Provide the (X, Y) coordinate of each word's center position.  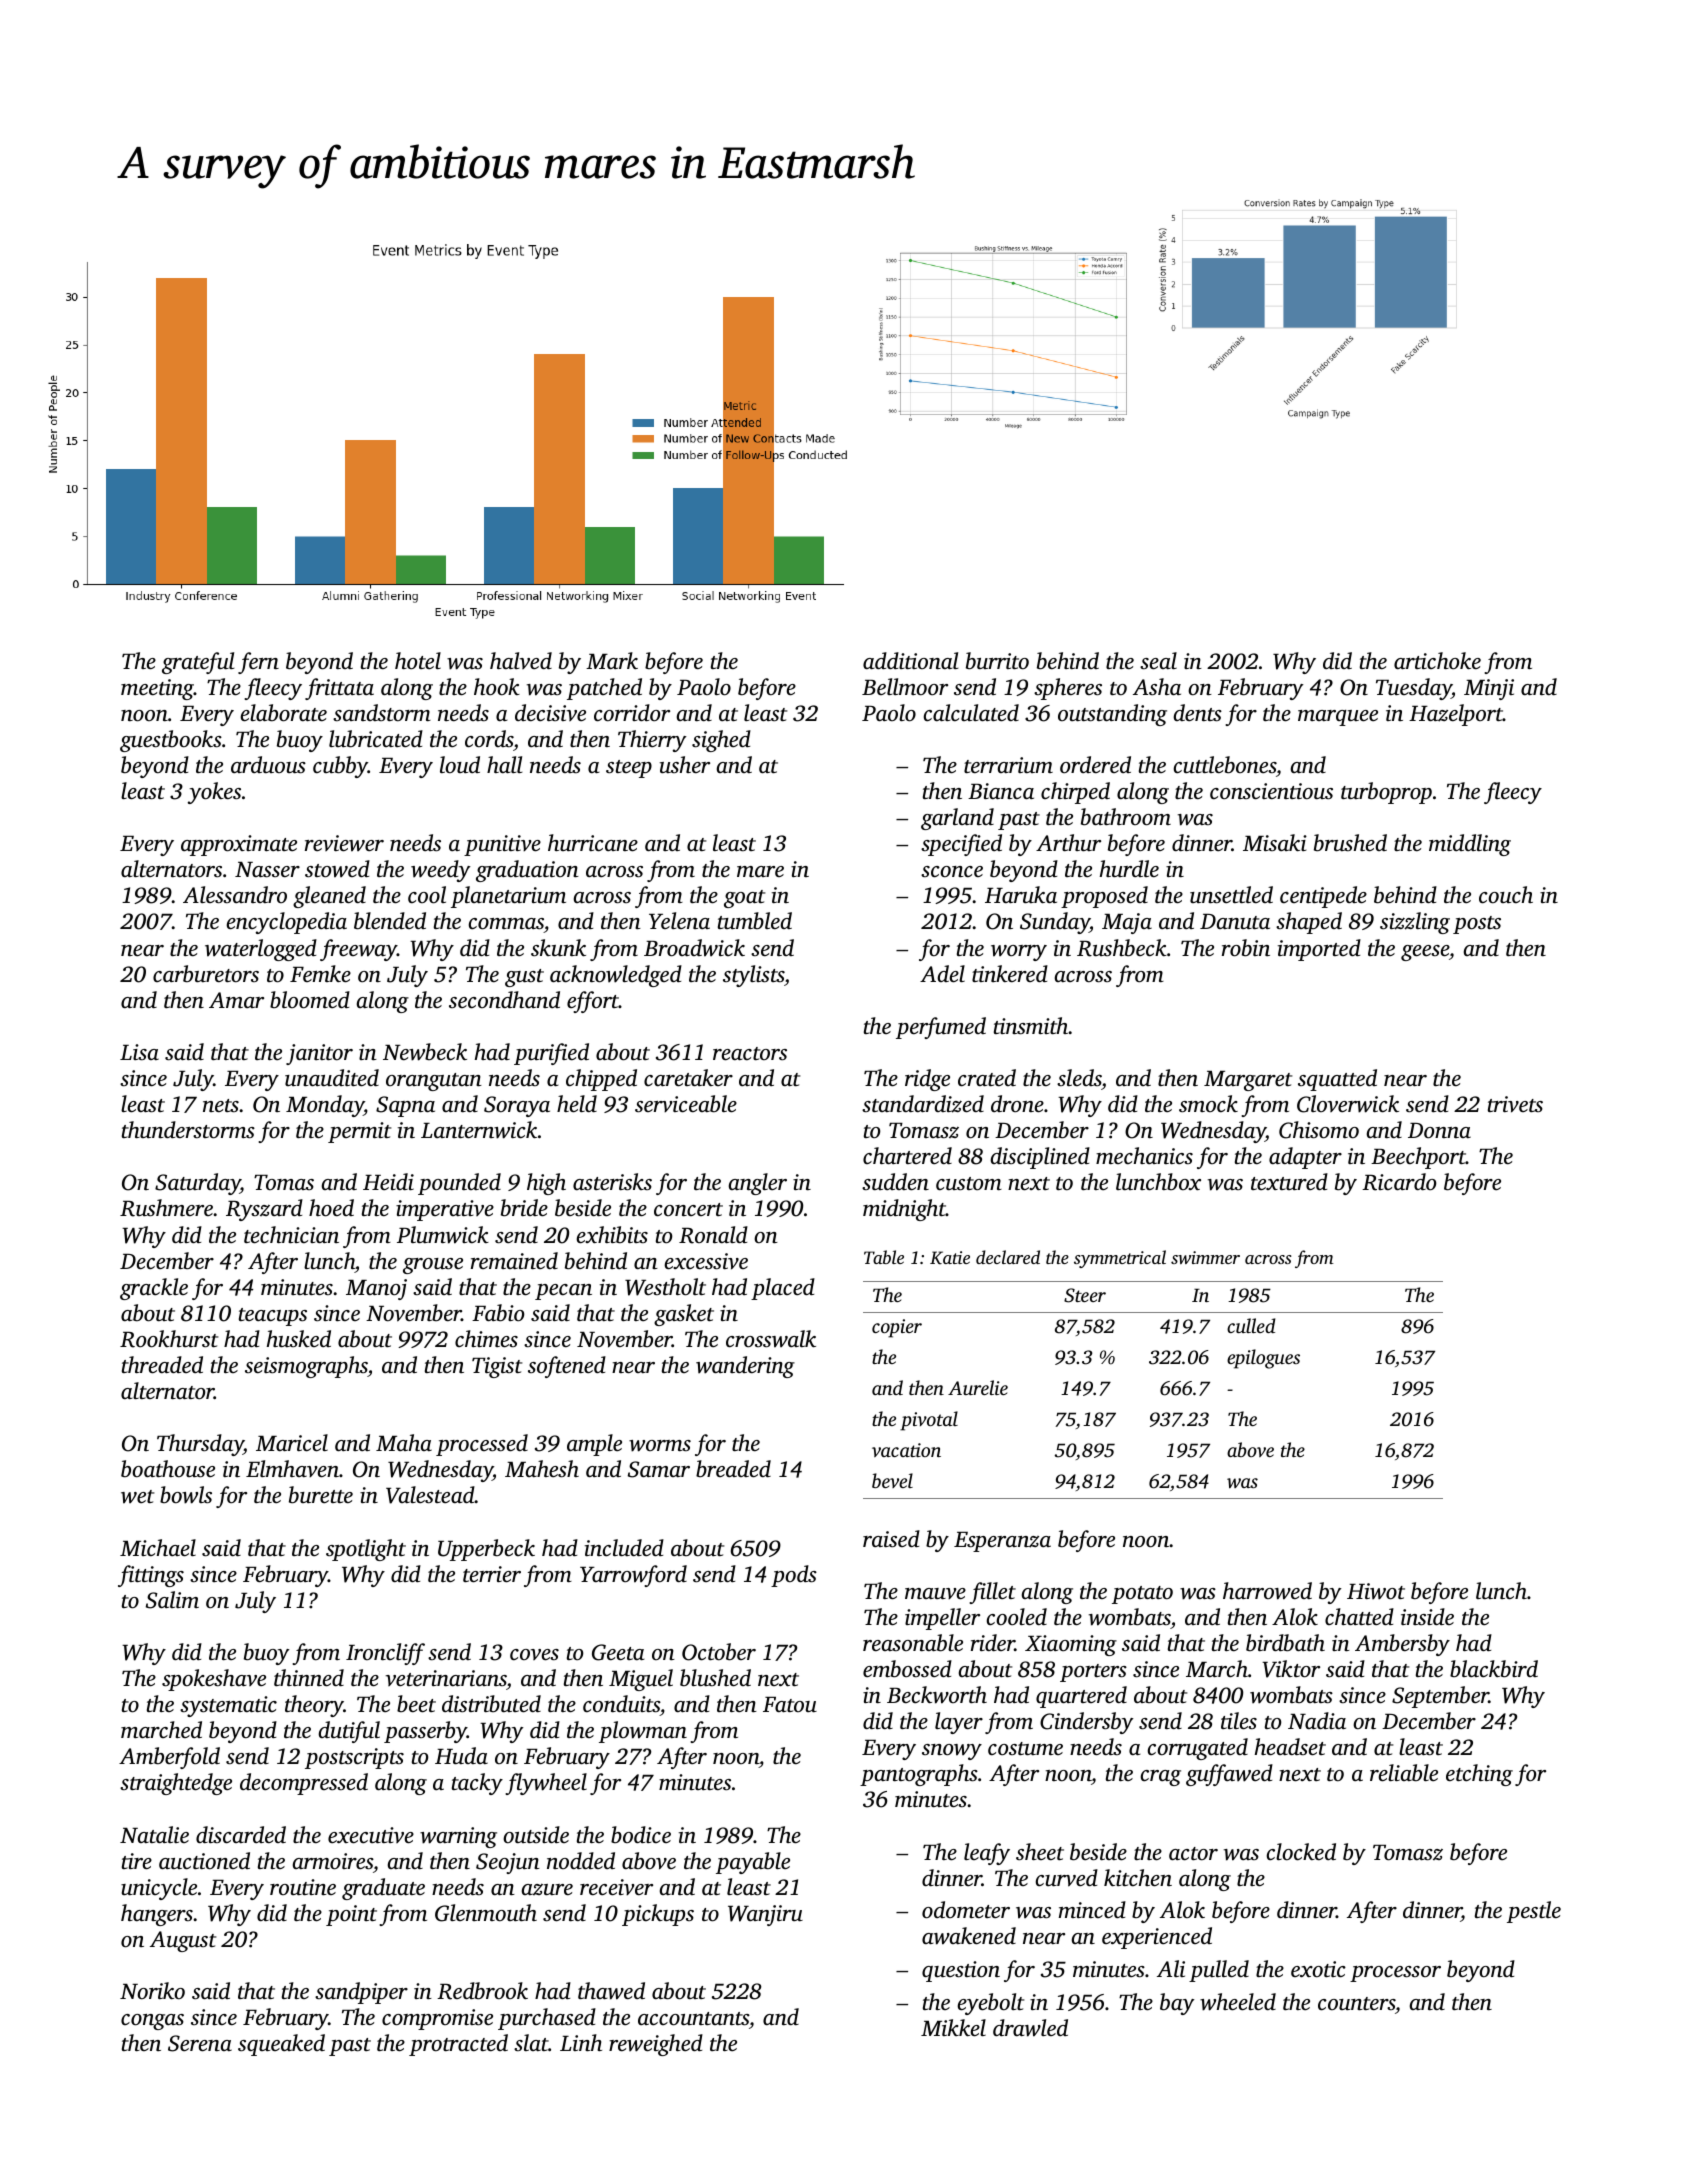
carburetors (206, 974)
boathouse (168, 1469)
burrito (997, 661)
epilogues (1263, 1359)
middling (1470, 845)
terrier (492, 1574)
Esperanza (1002, 1542)
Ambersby (1402, 1645)
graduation (527, 871)
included (624, 1548)
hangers (157, 1915)
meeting (157, 689)
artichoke (1437, 660)
